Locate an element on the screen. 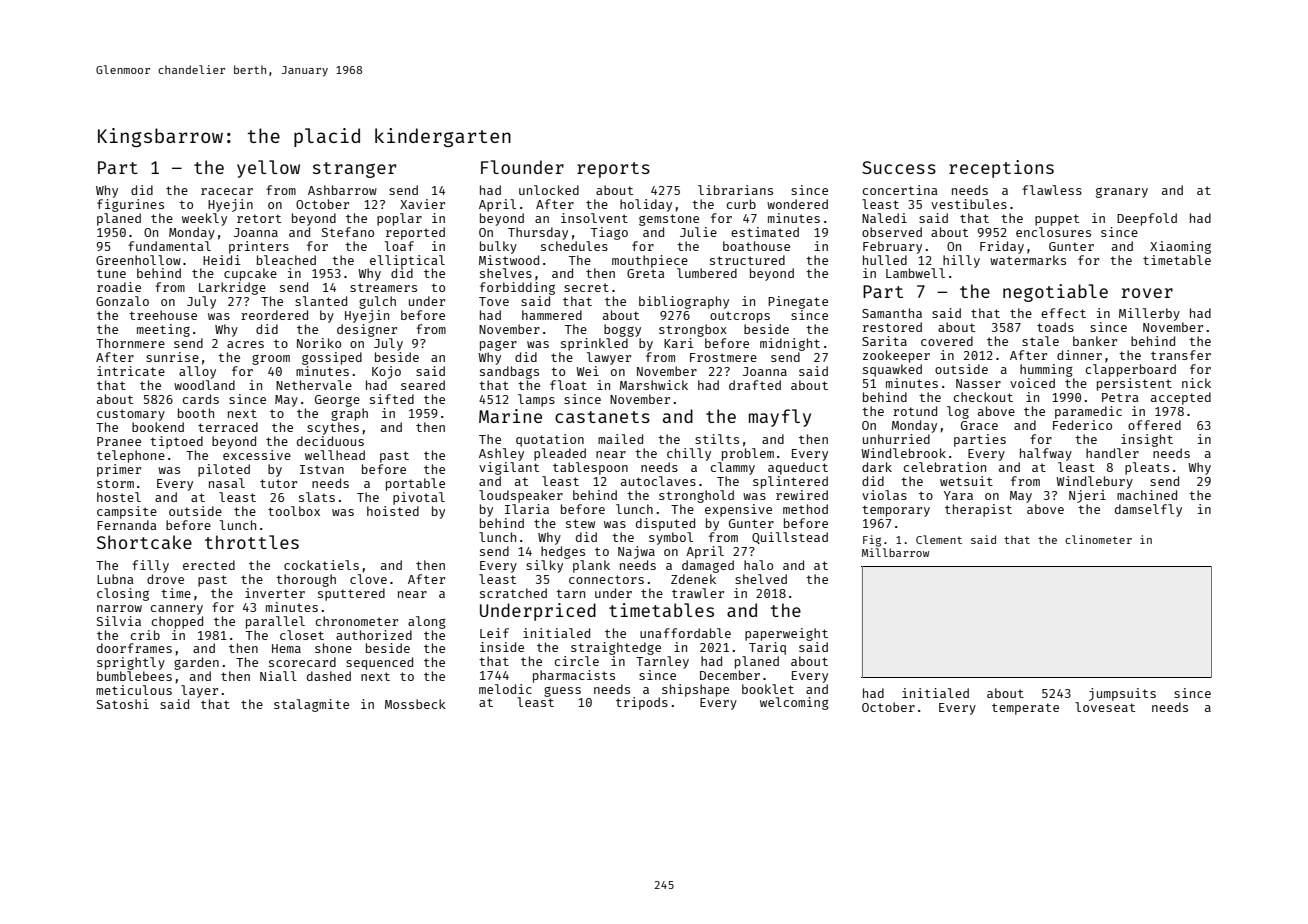  drafted is located at coordinates (755, 385).
